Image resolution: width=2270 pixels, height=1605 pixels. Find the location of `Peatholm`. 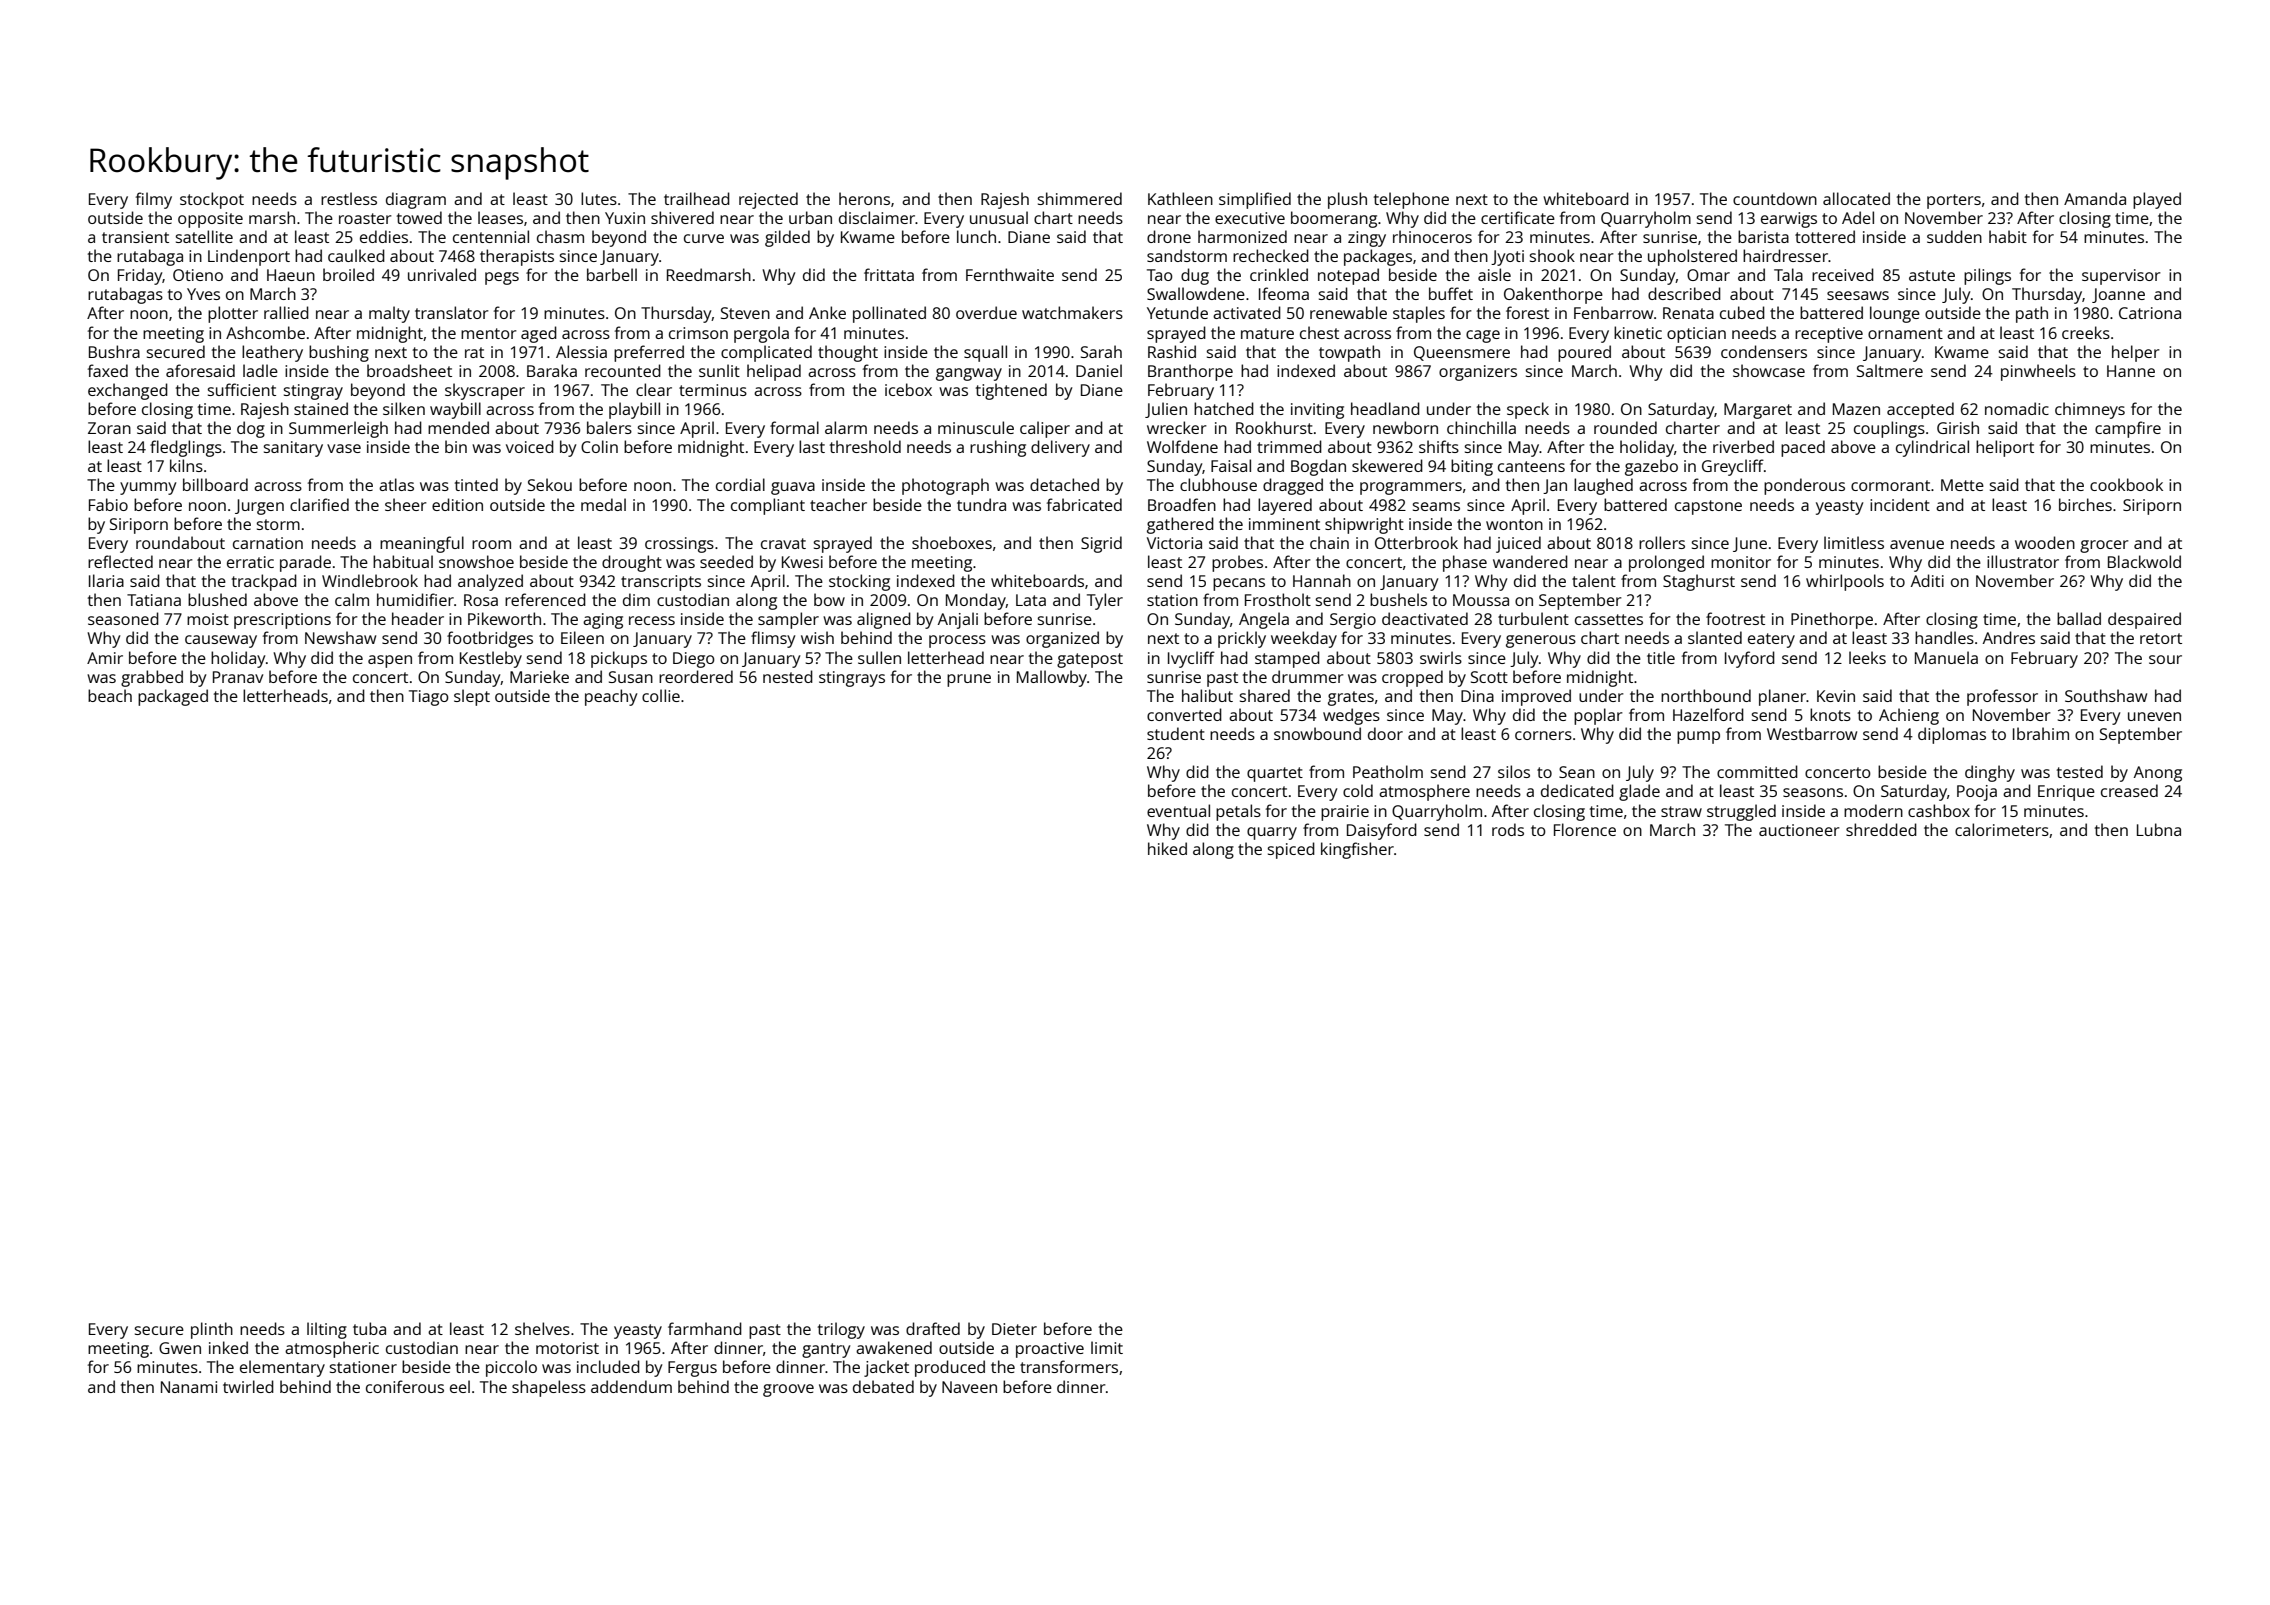

Peatholm is located at coordinates (1388, 771).
